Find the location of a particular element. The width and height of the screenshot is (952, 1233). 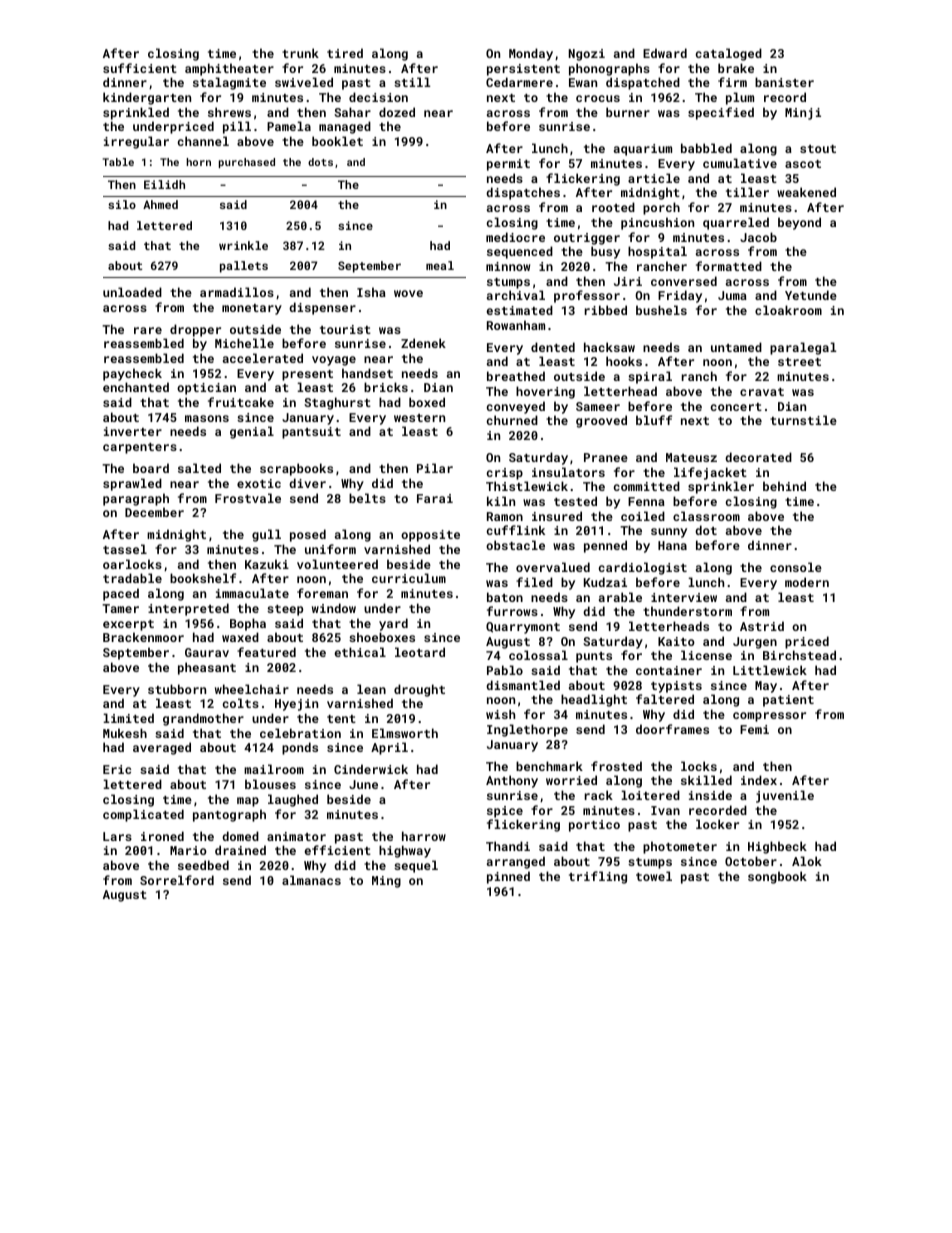

kindergarten is located at coordinates (147, 98).
